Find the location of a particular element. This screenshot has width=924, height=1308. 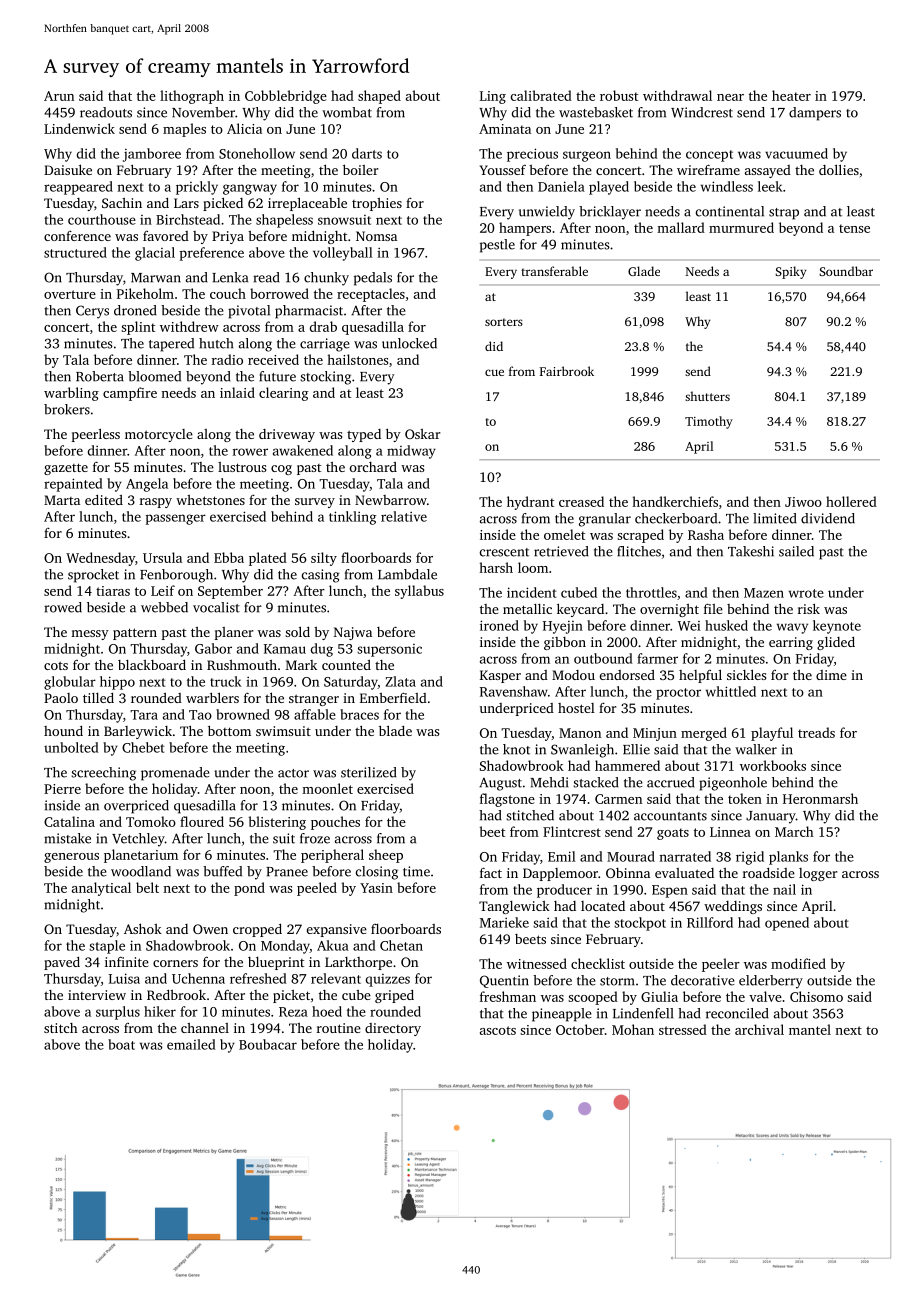

Lindenwick is located at coordinates (79, 128).
